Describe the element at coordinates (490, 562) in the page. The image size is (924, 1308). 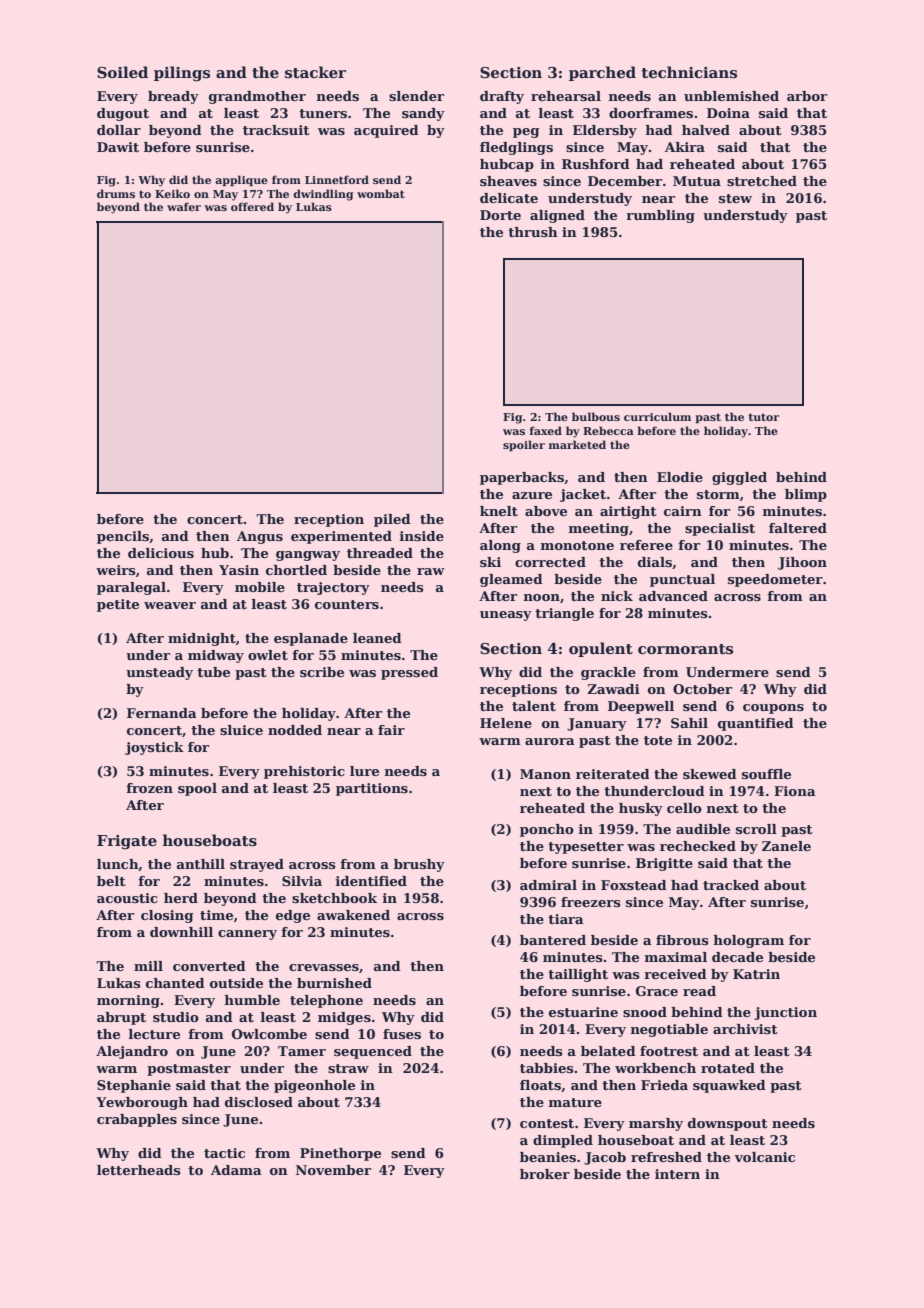
I see `ski` at that location.
